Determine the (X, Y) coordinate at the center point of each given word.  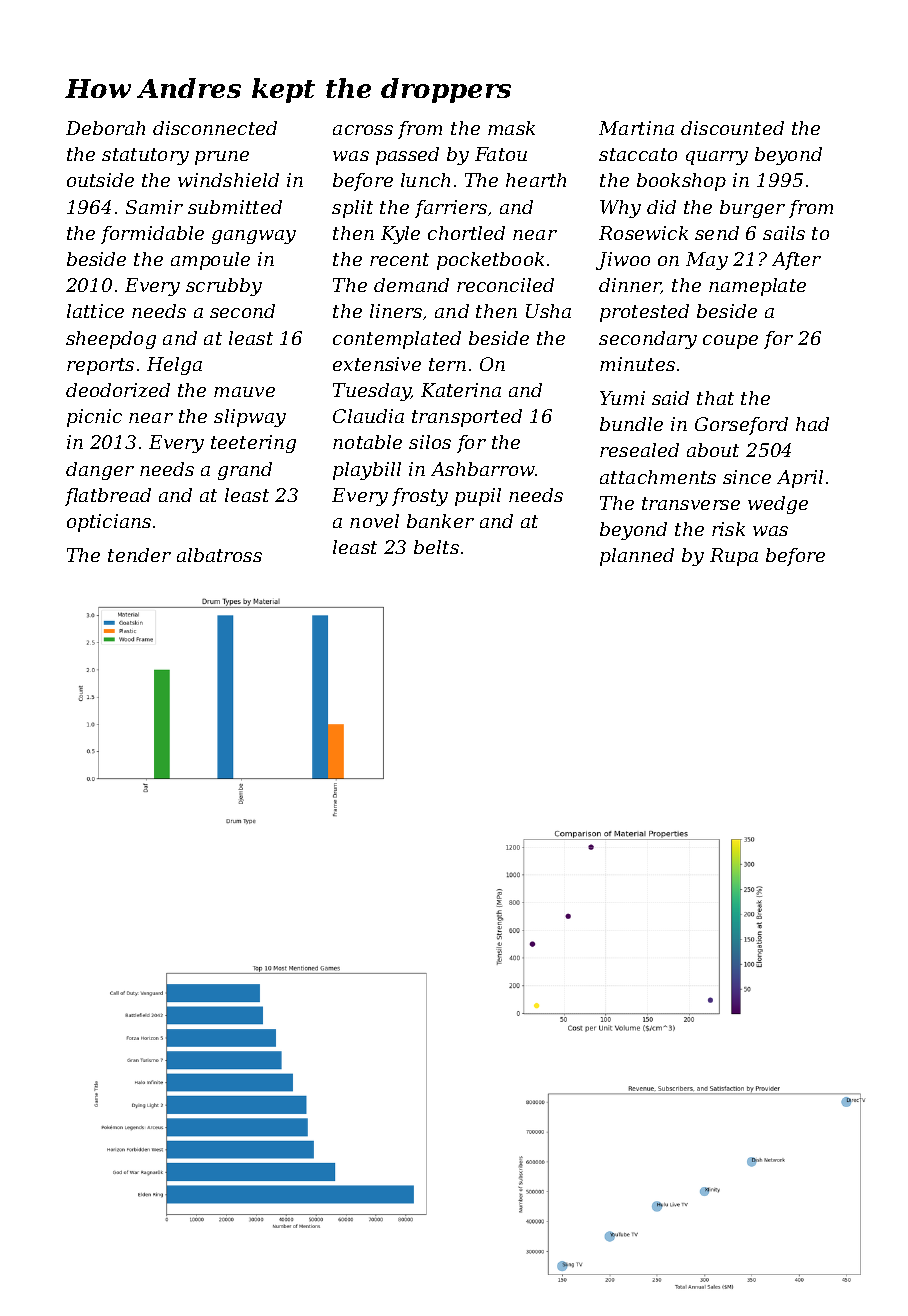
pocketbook (490, 261)
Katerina (461, 390)
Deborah (105, 128)
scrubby (224, 287)
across (363, 130)
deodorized (118, 390)
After (796, 261)
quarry (717, 158)
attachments (658, 477)
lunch (425, 180)
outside (100, 180)
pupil (478, 497)
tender (139, 555)
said (670, 398)
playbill (367, 471)
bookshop (681, 182)
